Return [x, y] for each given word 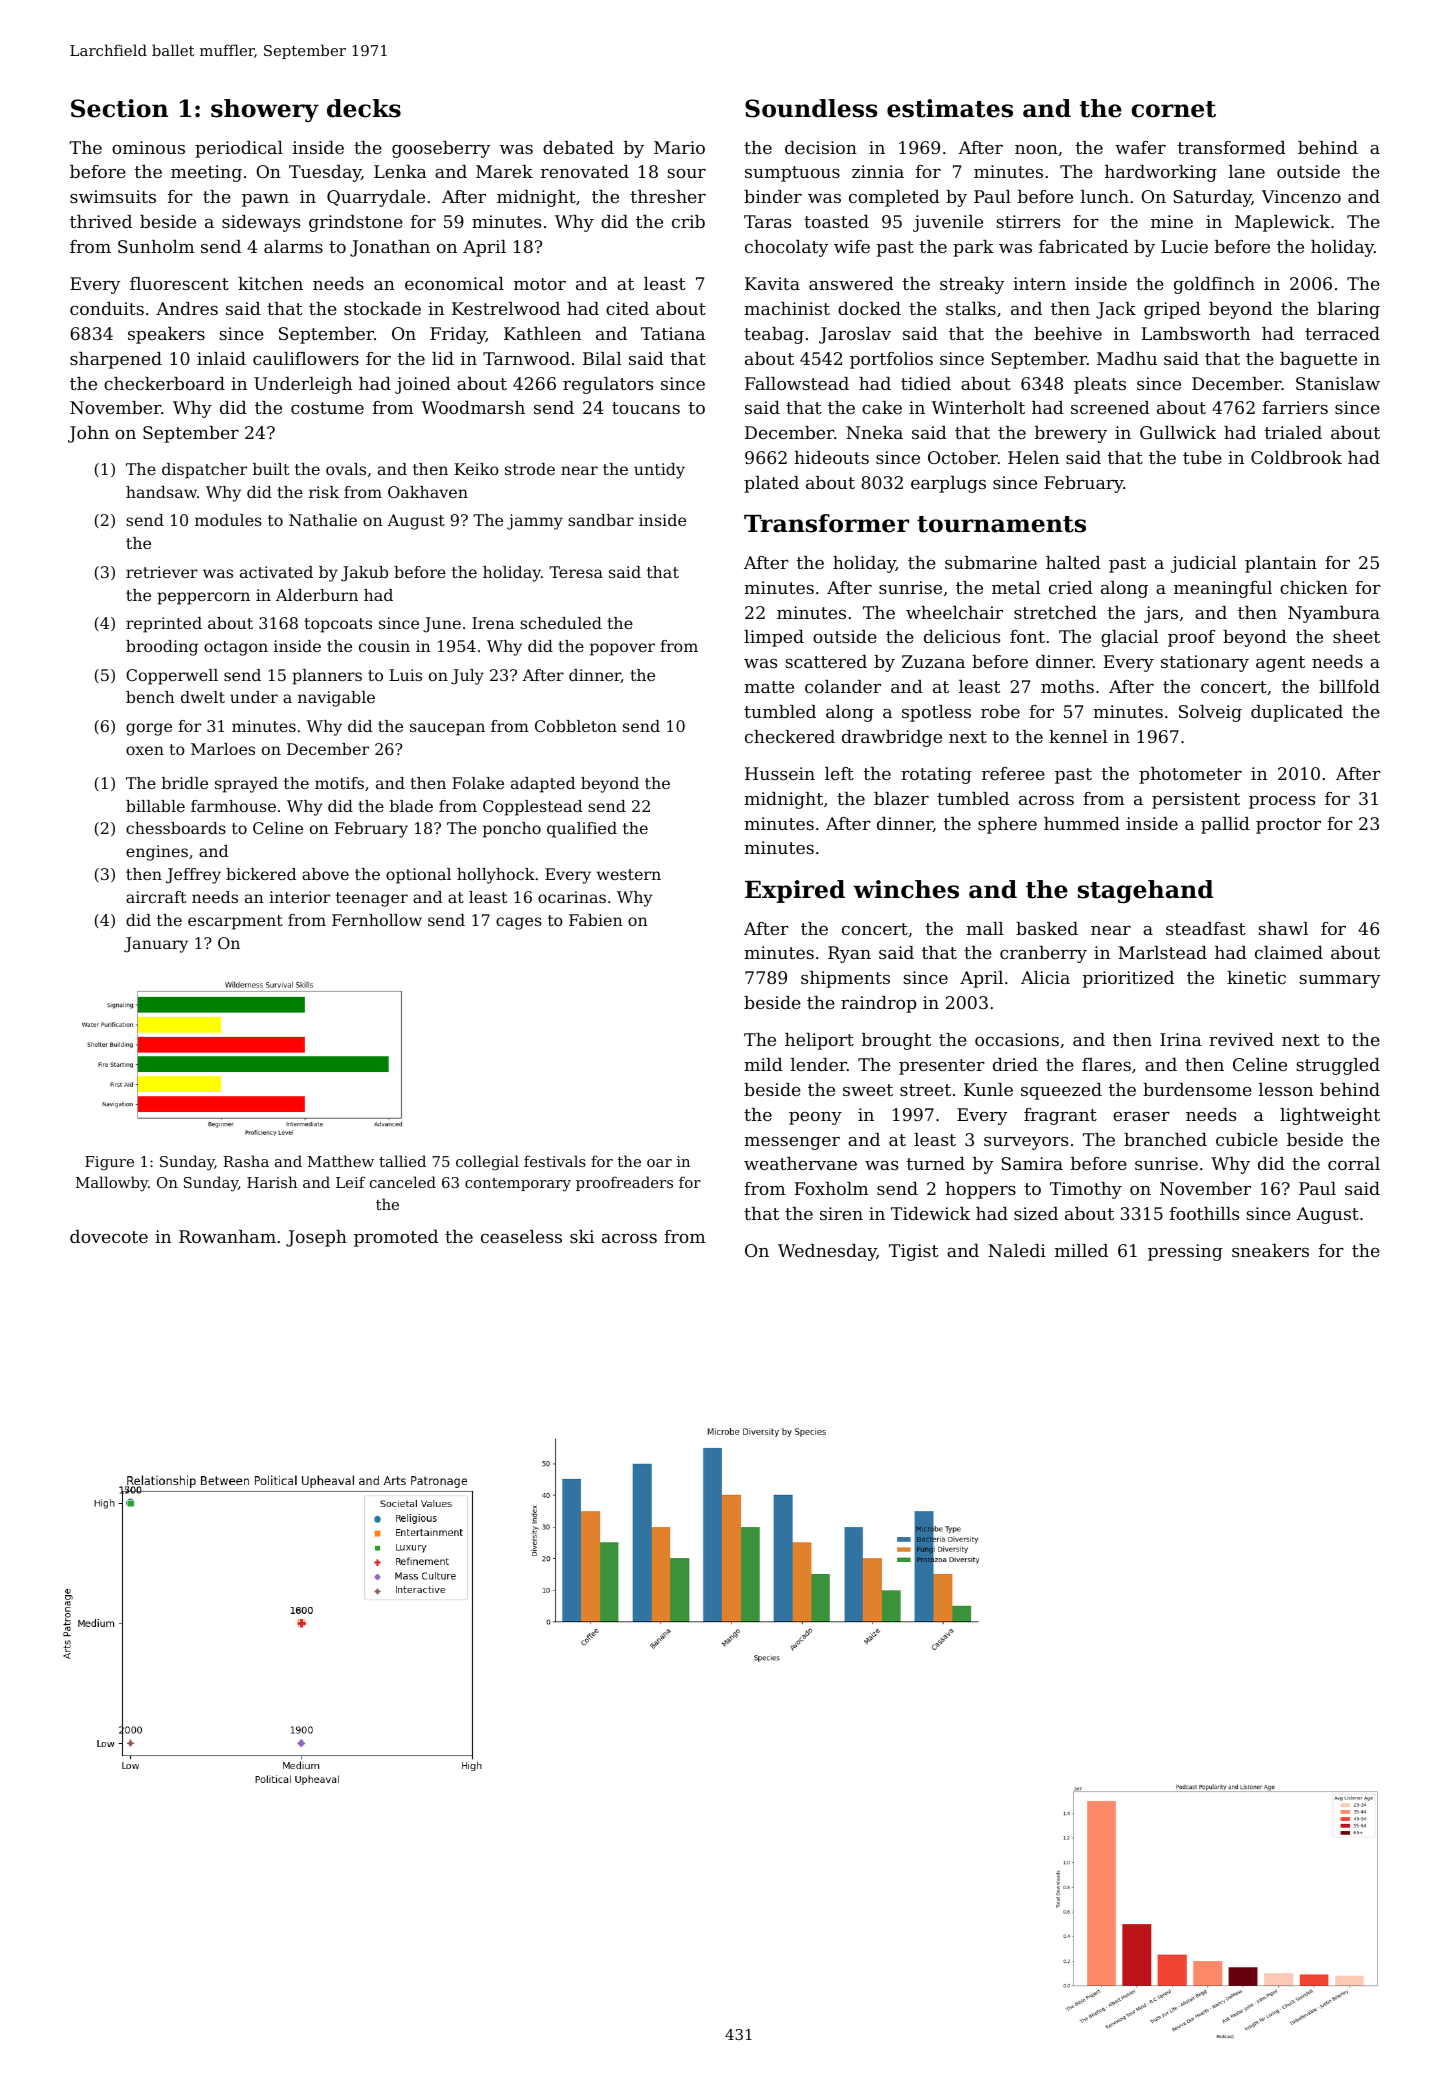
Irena [493, 623]
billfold [1349, 686]
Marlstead [1162, 952]
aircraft [156, 897]
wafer [1140, 147]
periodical [239, 149]
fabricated [1083, 246]
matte [769, 687]
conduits [107, 308]
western [628, 874]
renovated [585, 171]
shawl [1283, 928]
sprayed [246, 785]
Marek [504, 171]
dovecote [109, 1236]
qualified [582, 830]
